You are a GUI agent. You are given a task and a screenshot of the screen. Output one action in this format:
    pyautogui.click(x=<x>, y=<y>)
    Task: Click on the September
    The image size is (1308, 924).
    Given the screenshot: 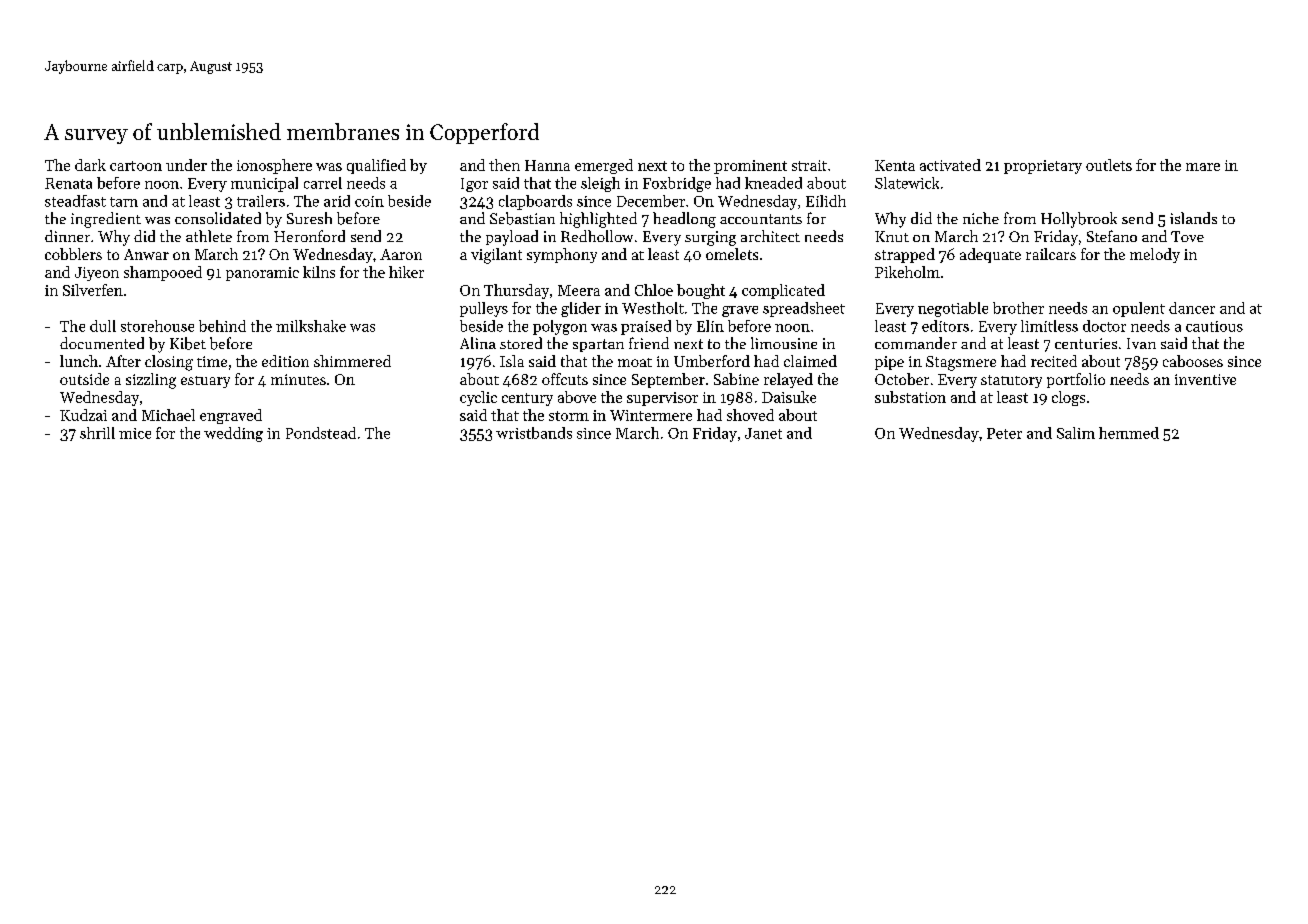 What is the action you would take?
    pyautogui.click(x=668, y=380)
